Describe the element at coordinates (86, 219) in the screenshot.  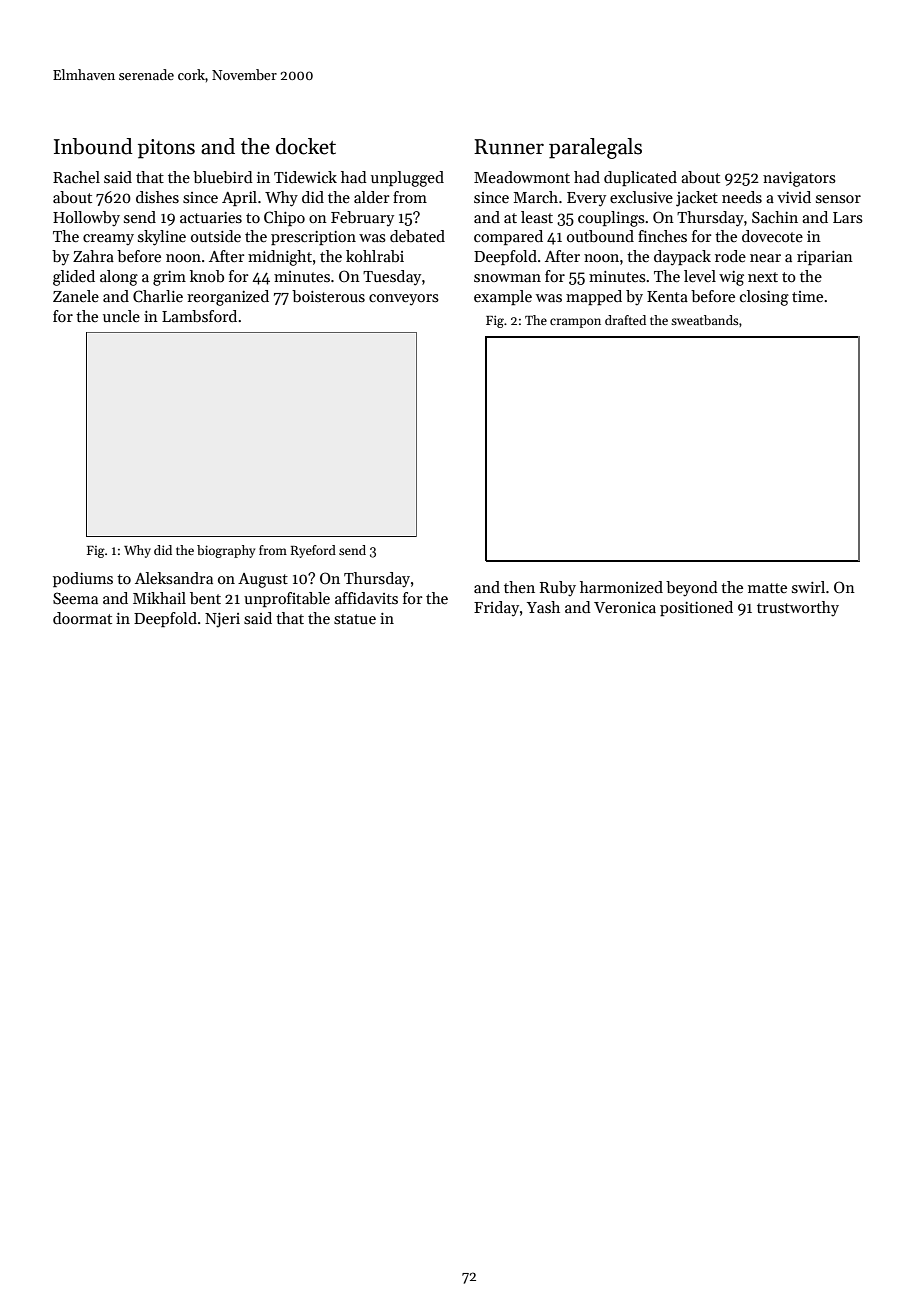
I see `Hollowby` at that location.
